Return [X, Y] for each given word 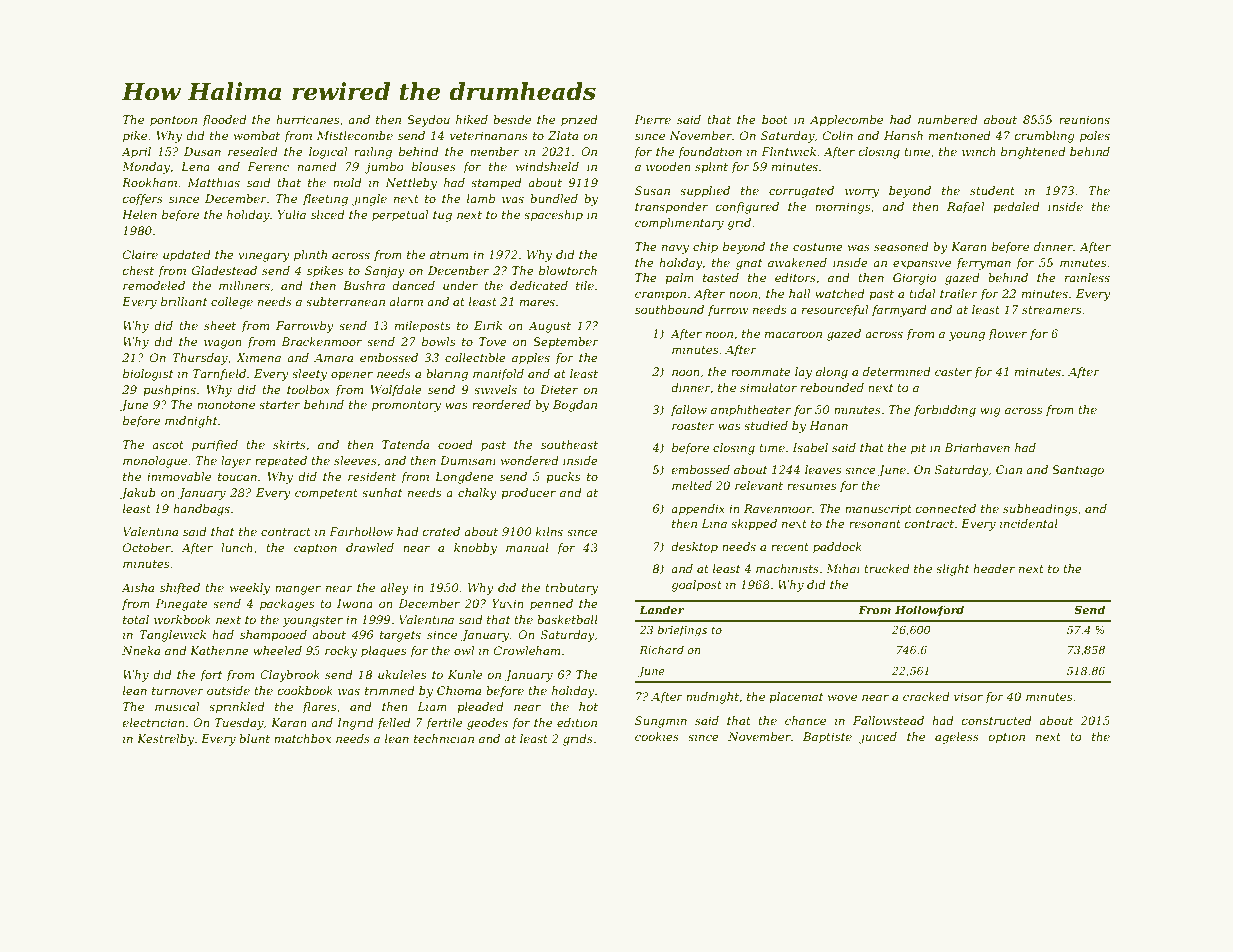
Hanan [828, 425]
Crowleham [527, 650]
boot [775, 119]
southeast [569, 444]
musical [177, 706]
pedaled [1016, 208]
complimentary [679, 224]
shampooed [273, 636]
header [994, 568]
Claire [140, 254]
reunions [1084, 119]
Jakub [138, 494]
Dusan [202, 151]
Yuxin [508, 603]
